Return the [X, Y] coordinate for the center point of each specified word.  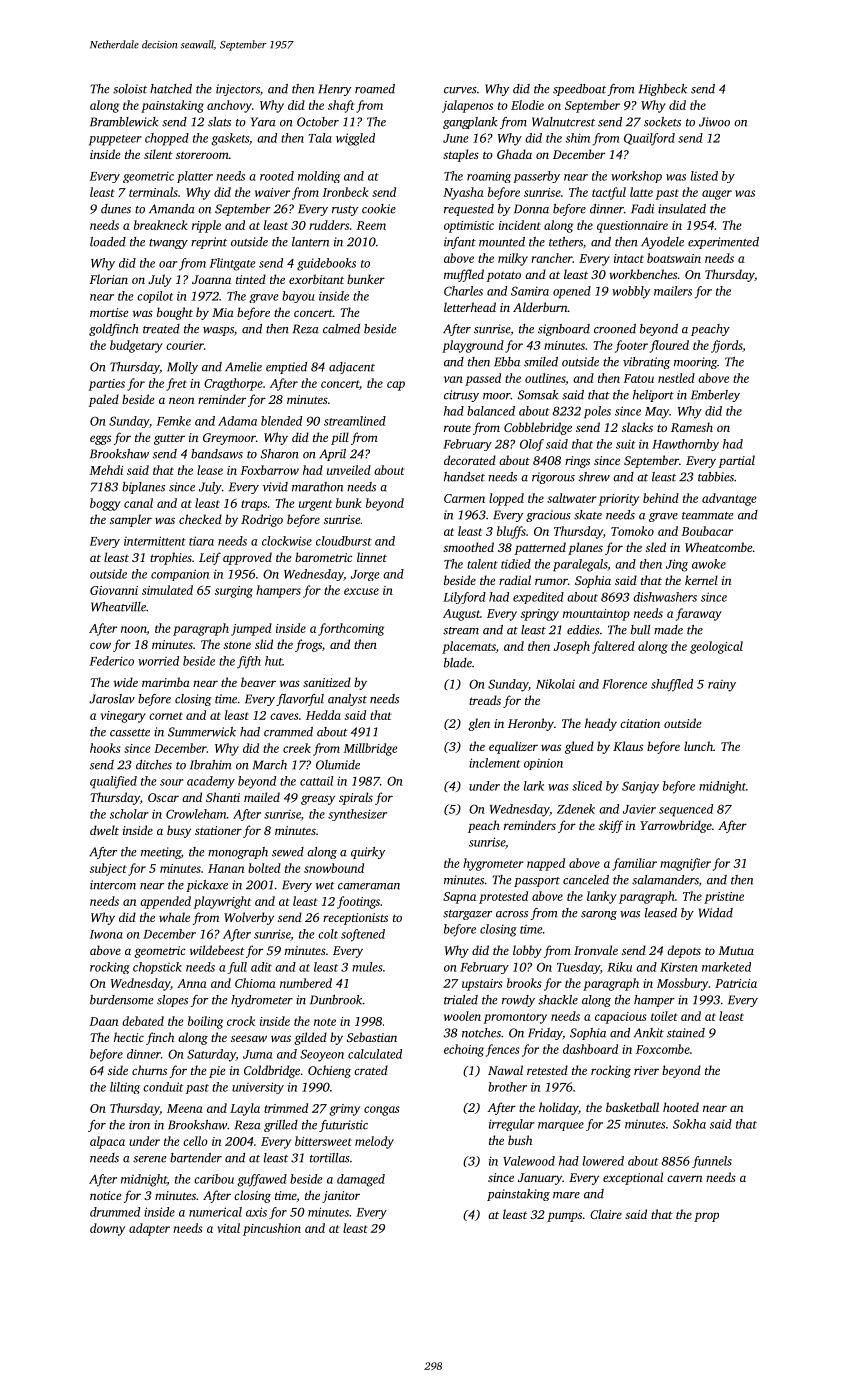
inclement [494, 763]
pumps [564, 1217]
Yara [263, 122]
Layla [245, 1109]
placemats [469, 647]
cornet [166, 716]
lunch [698, 746]
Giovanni [114, 590]
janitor [341, 1197]
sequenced [686, 810]
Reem [371, 225]
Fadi [642, 209]
